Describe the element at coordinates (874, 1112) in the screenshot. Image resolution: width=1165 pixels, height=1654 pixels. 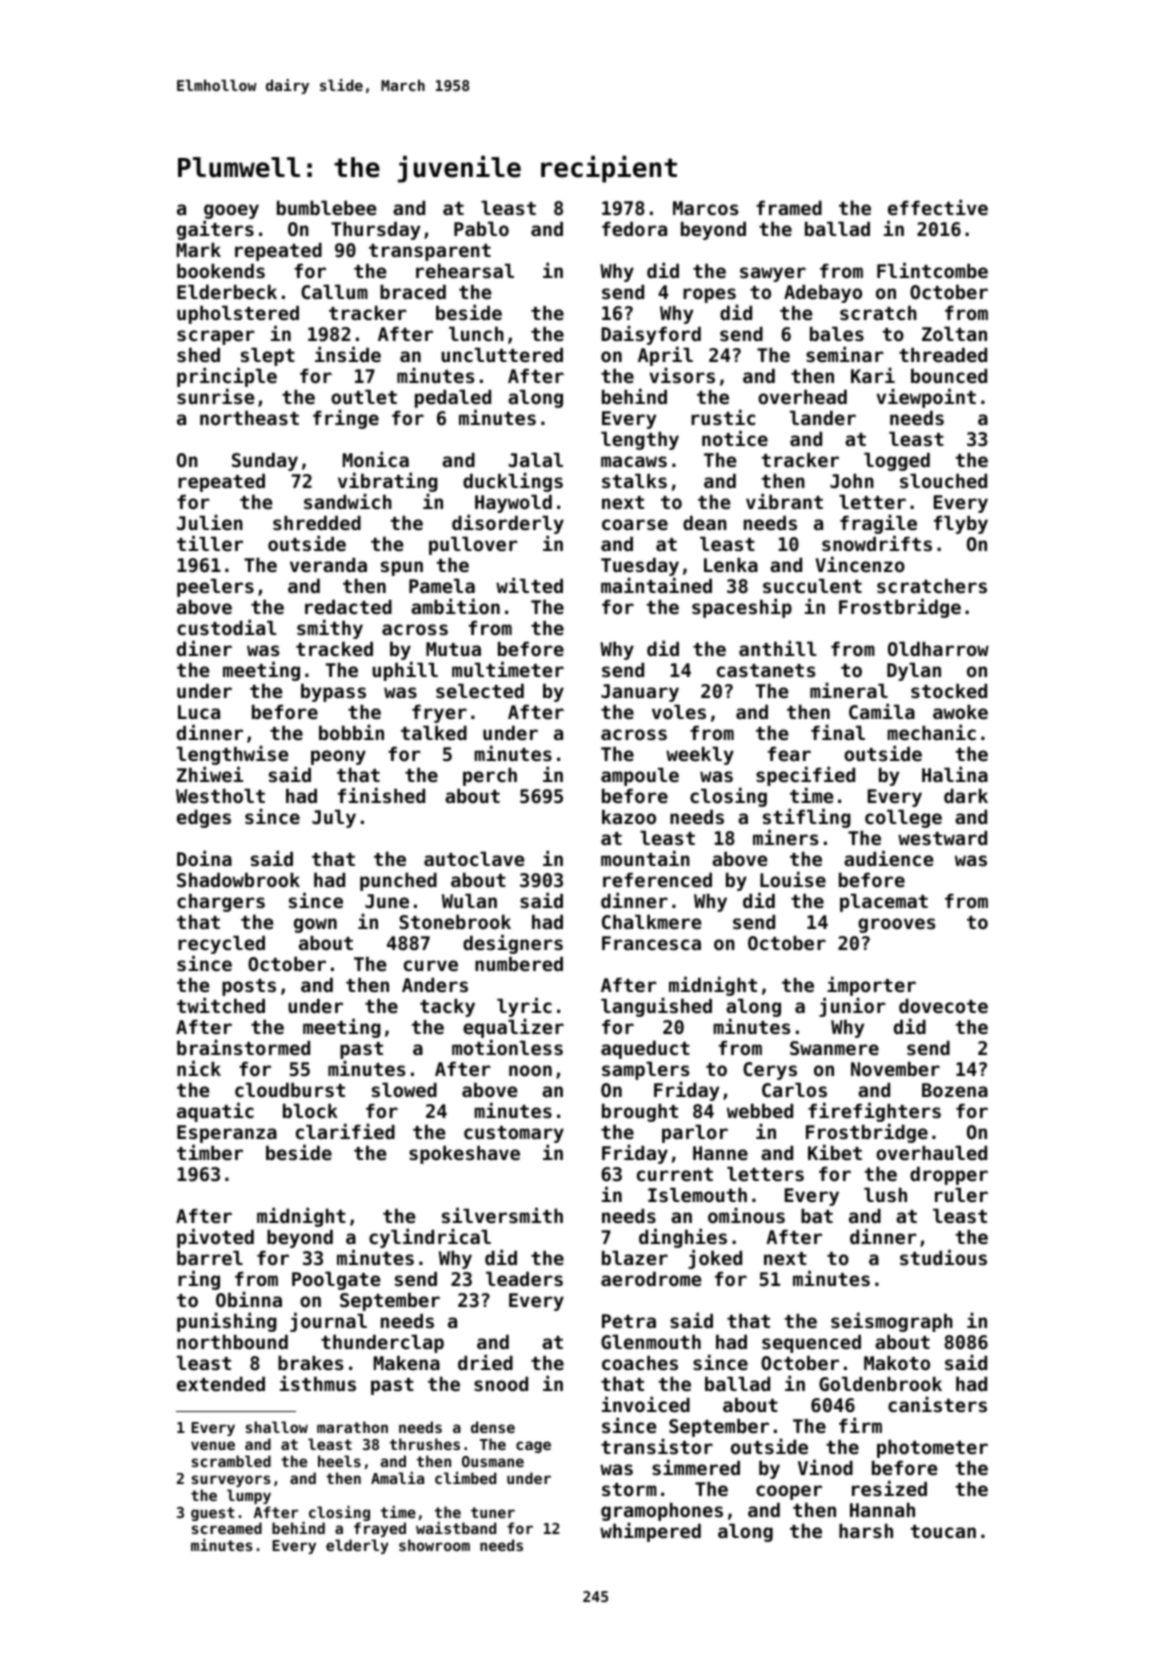
I see `firefighters` at that location.
